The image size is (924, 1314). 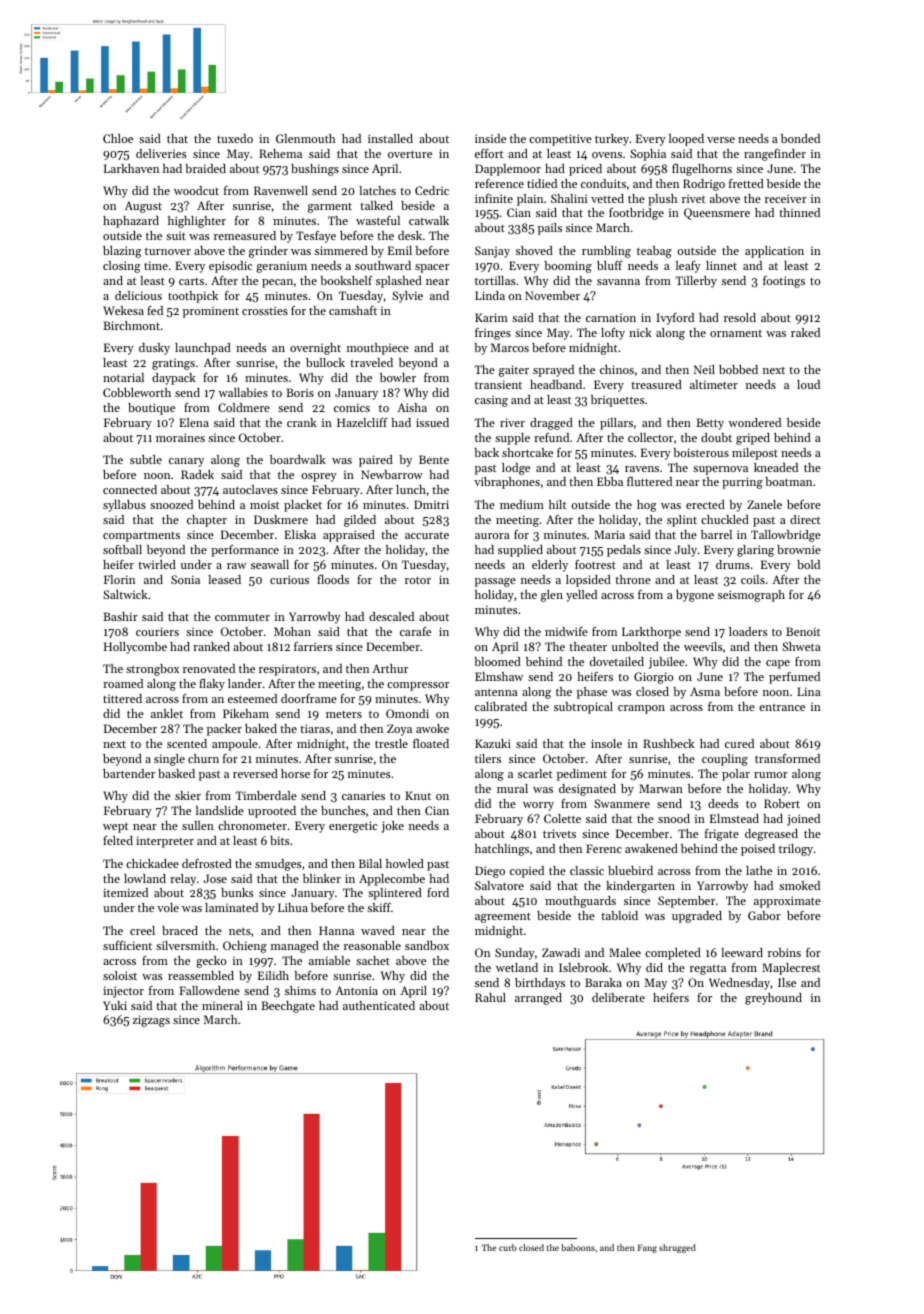 What do you see at coordinates (118, 138) in the page?
I see `Chloe` at bounding box center [118, 138].
